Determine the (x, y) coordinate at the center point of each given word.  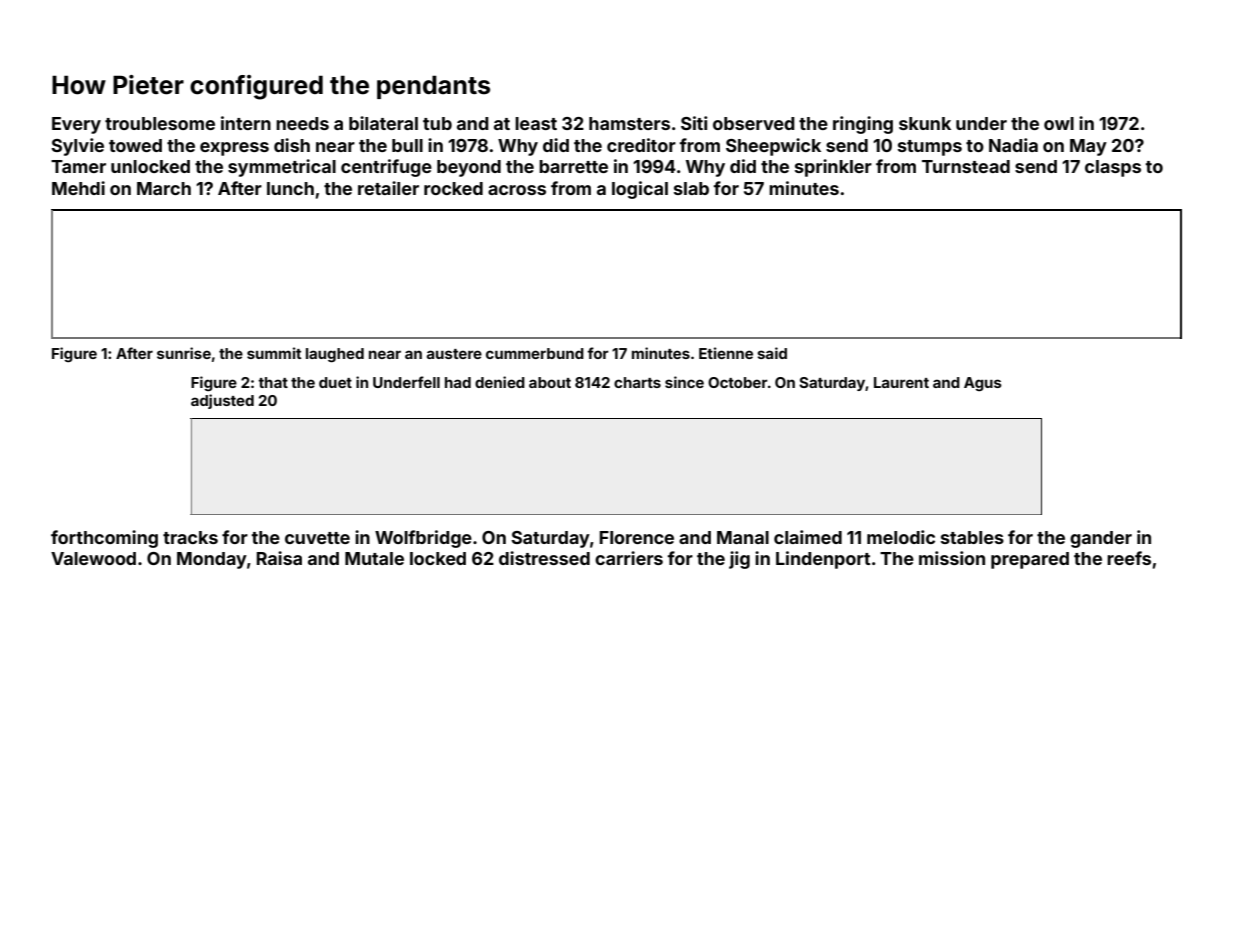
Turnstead (966, 166)
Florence (637, 537)
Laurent (901, 382)
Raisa (279, 558)
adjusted (222, 401)
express (234, 149)
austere (454, 354)
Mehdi (78, 188)
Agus (983, 384)
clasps (1113, 168)
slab (691, 188)
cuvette (317, 538)
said (772, 353)
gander (1101, 539)
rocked (453, 188)
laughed (335, 355)
